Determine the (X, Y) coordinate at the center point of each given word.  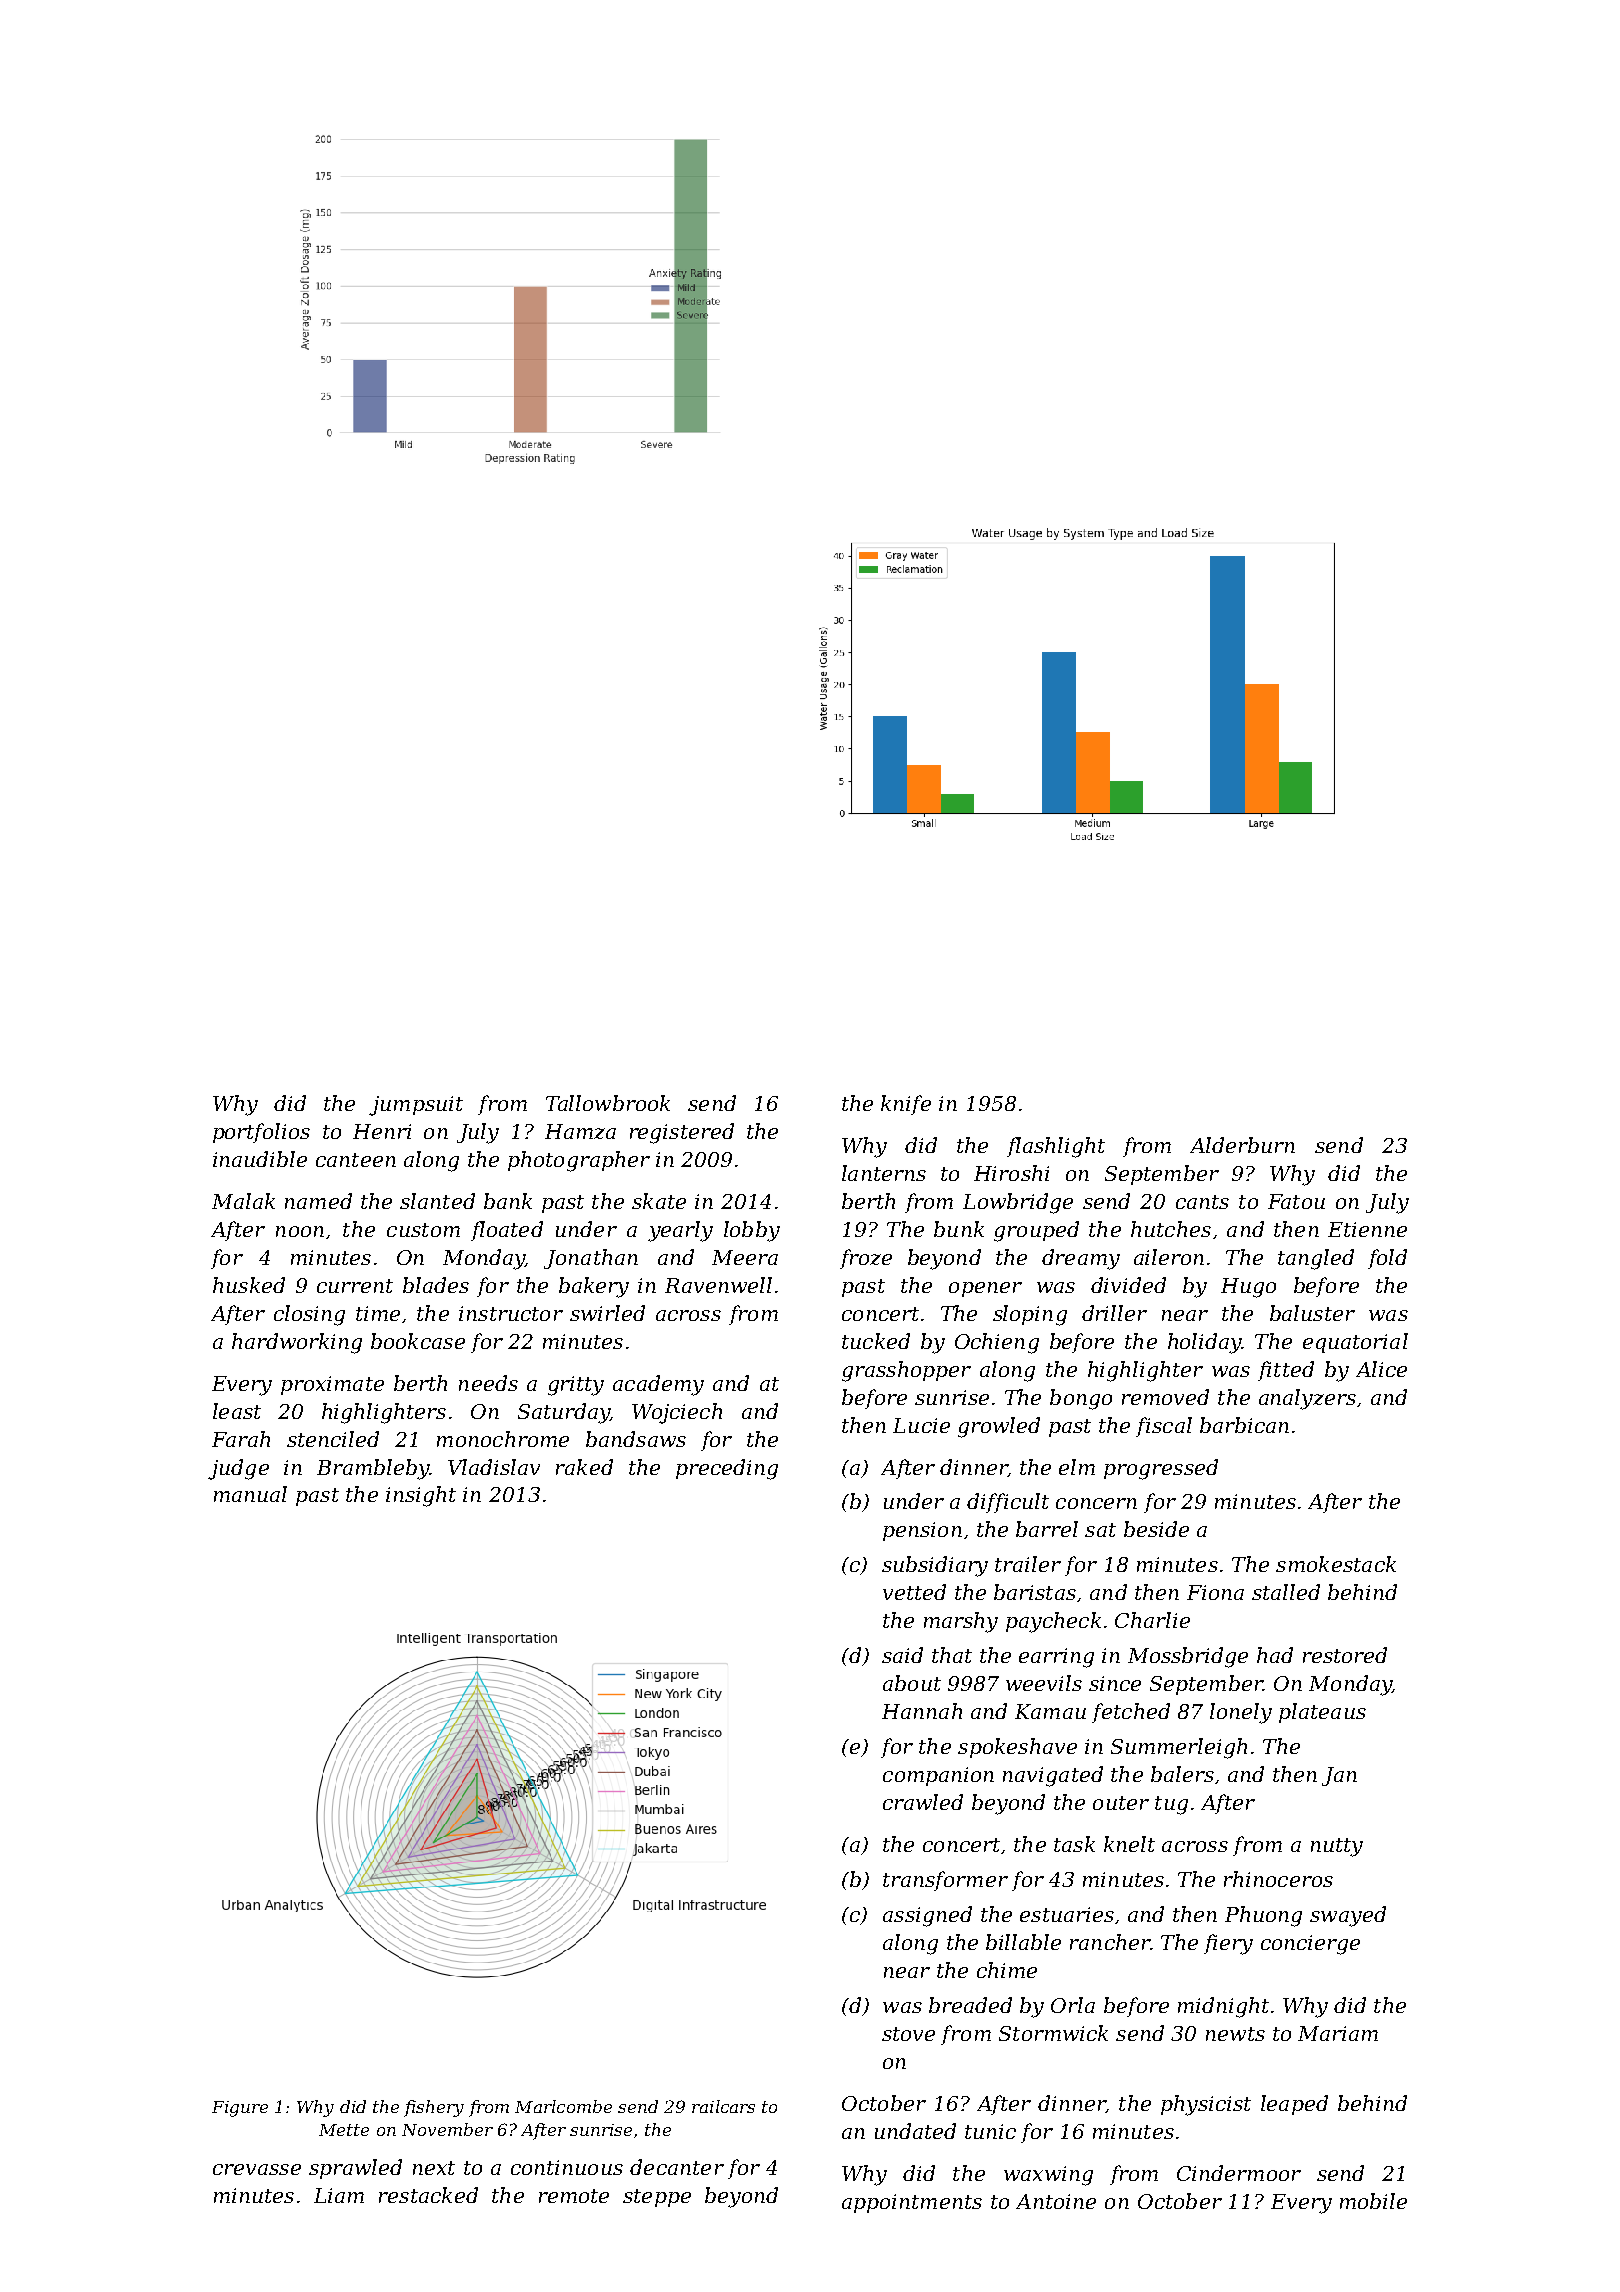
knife (906, 1105)
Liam (339, 2195)
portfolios (261, 1133)
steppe (657, 2198)
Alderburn (1242, 1145)
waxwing (1048, 2176)
